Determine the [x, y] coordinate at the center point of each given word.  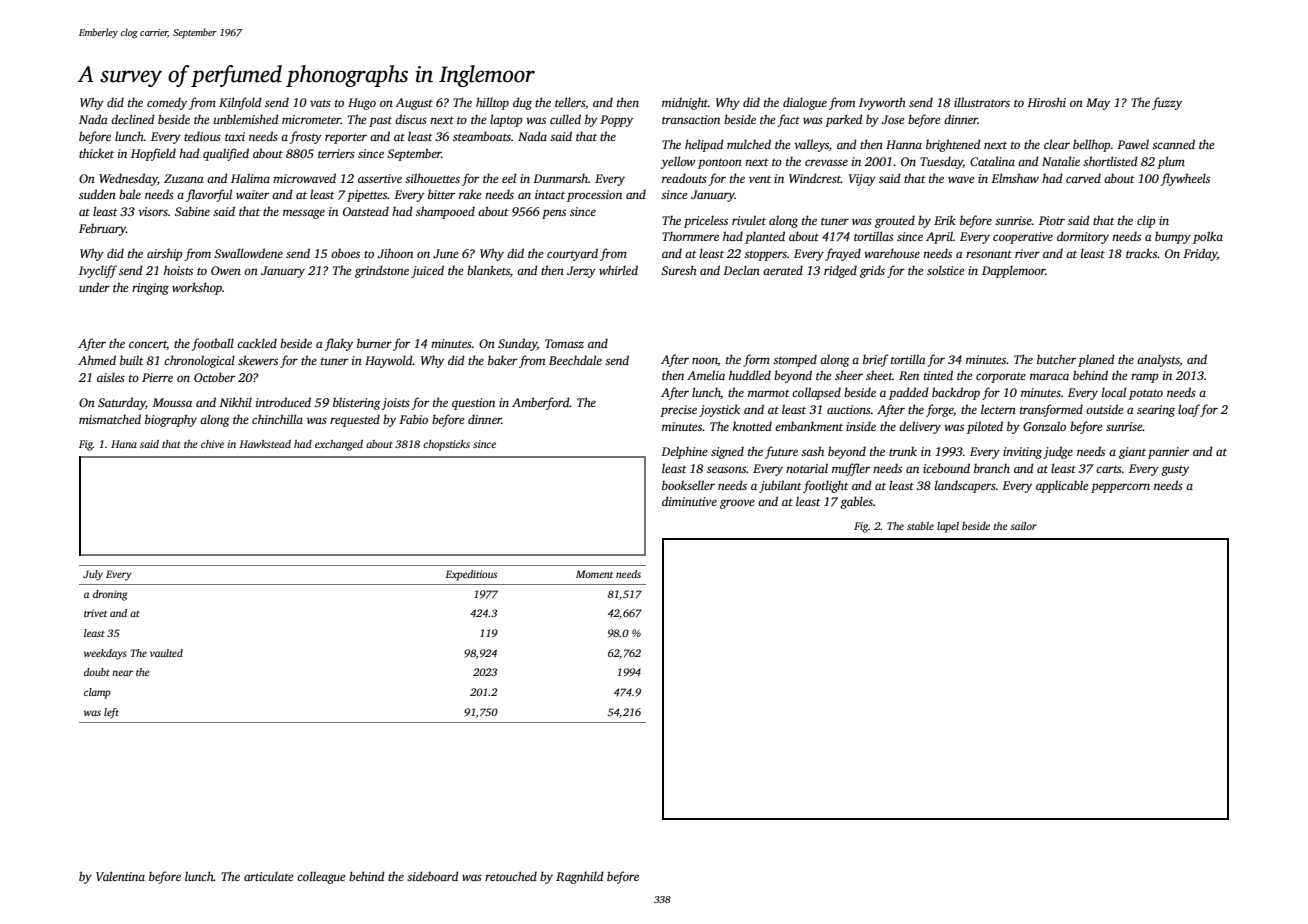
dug [522, 103]
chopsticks [446, 445]
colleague [321, 877]
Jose [892, 119]
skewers [258, 360]
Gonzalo [1044, 426]
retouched [511, 876]
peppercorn [1120, 488]
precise [678, 411]
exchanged [339, 445]
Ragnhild [580, 877]
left [111, 713]
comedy [167, 103]
